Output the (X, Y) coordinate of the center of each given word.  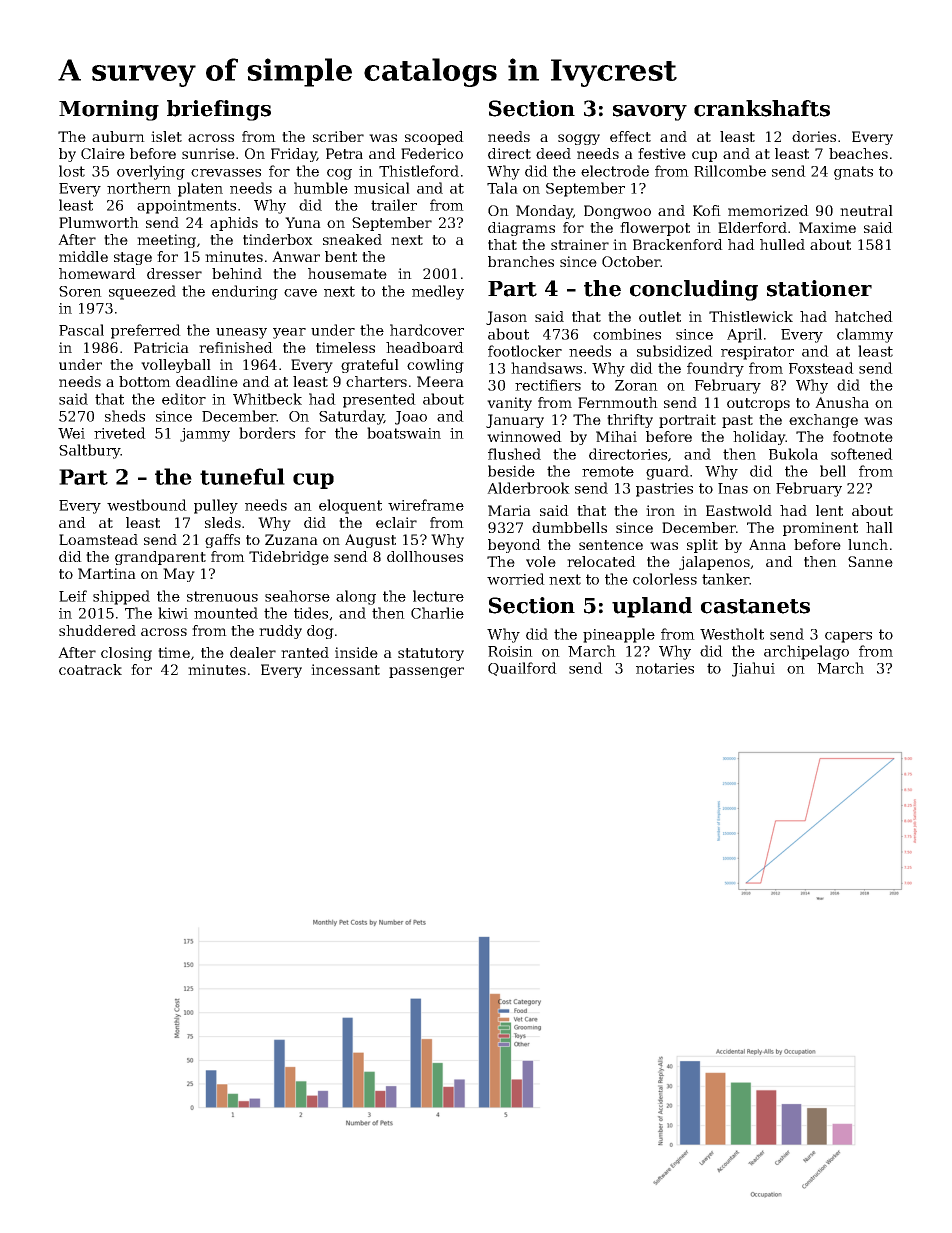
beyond (514, 546)
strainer (580, 244)
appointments (186, 207)
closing (126, 654)
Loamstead (98, 539)
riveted (120, 433)
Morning (109, 110)
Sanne (870, 561)
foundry (715, 369)
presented (379, 400)
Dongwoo (617, 212)
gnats (853, 173)
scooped (434, 138)
